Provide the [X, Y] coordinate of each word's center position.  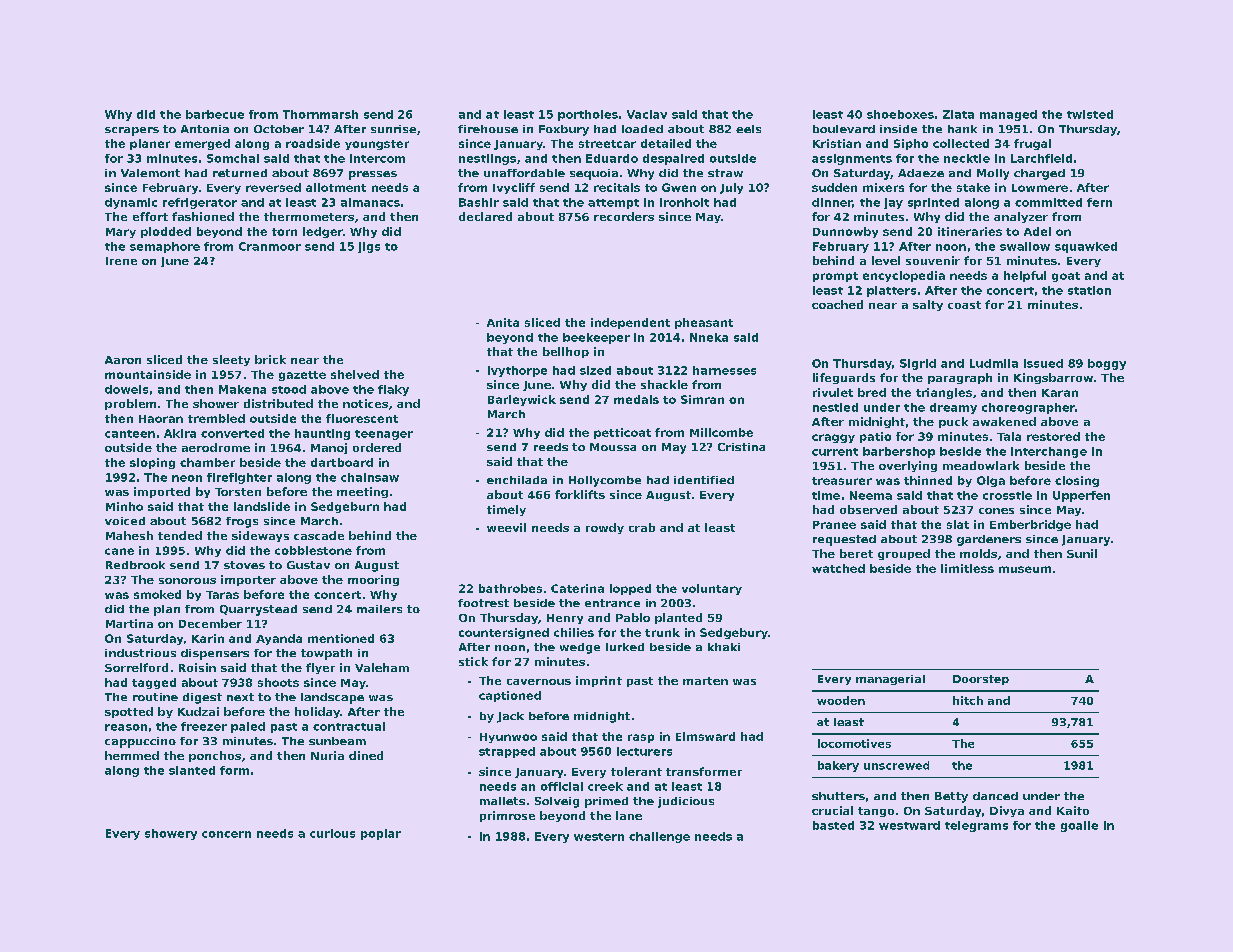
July [731, 188]
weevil [506, 527]
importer [248, 580]
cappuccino [140, 742]
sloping [152, 463]
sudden [834, 187]
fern [1099, 202]
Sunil [1082, 553]
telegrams [976, 826]
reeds [551, 447]
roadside [313, 143]
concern [226, 834]
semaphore [165, 247]
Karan [1060, 393]
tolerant [636, 771]
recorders [624, 216]
